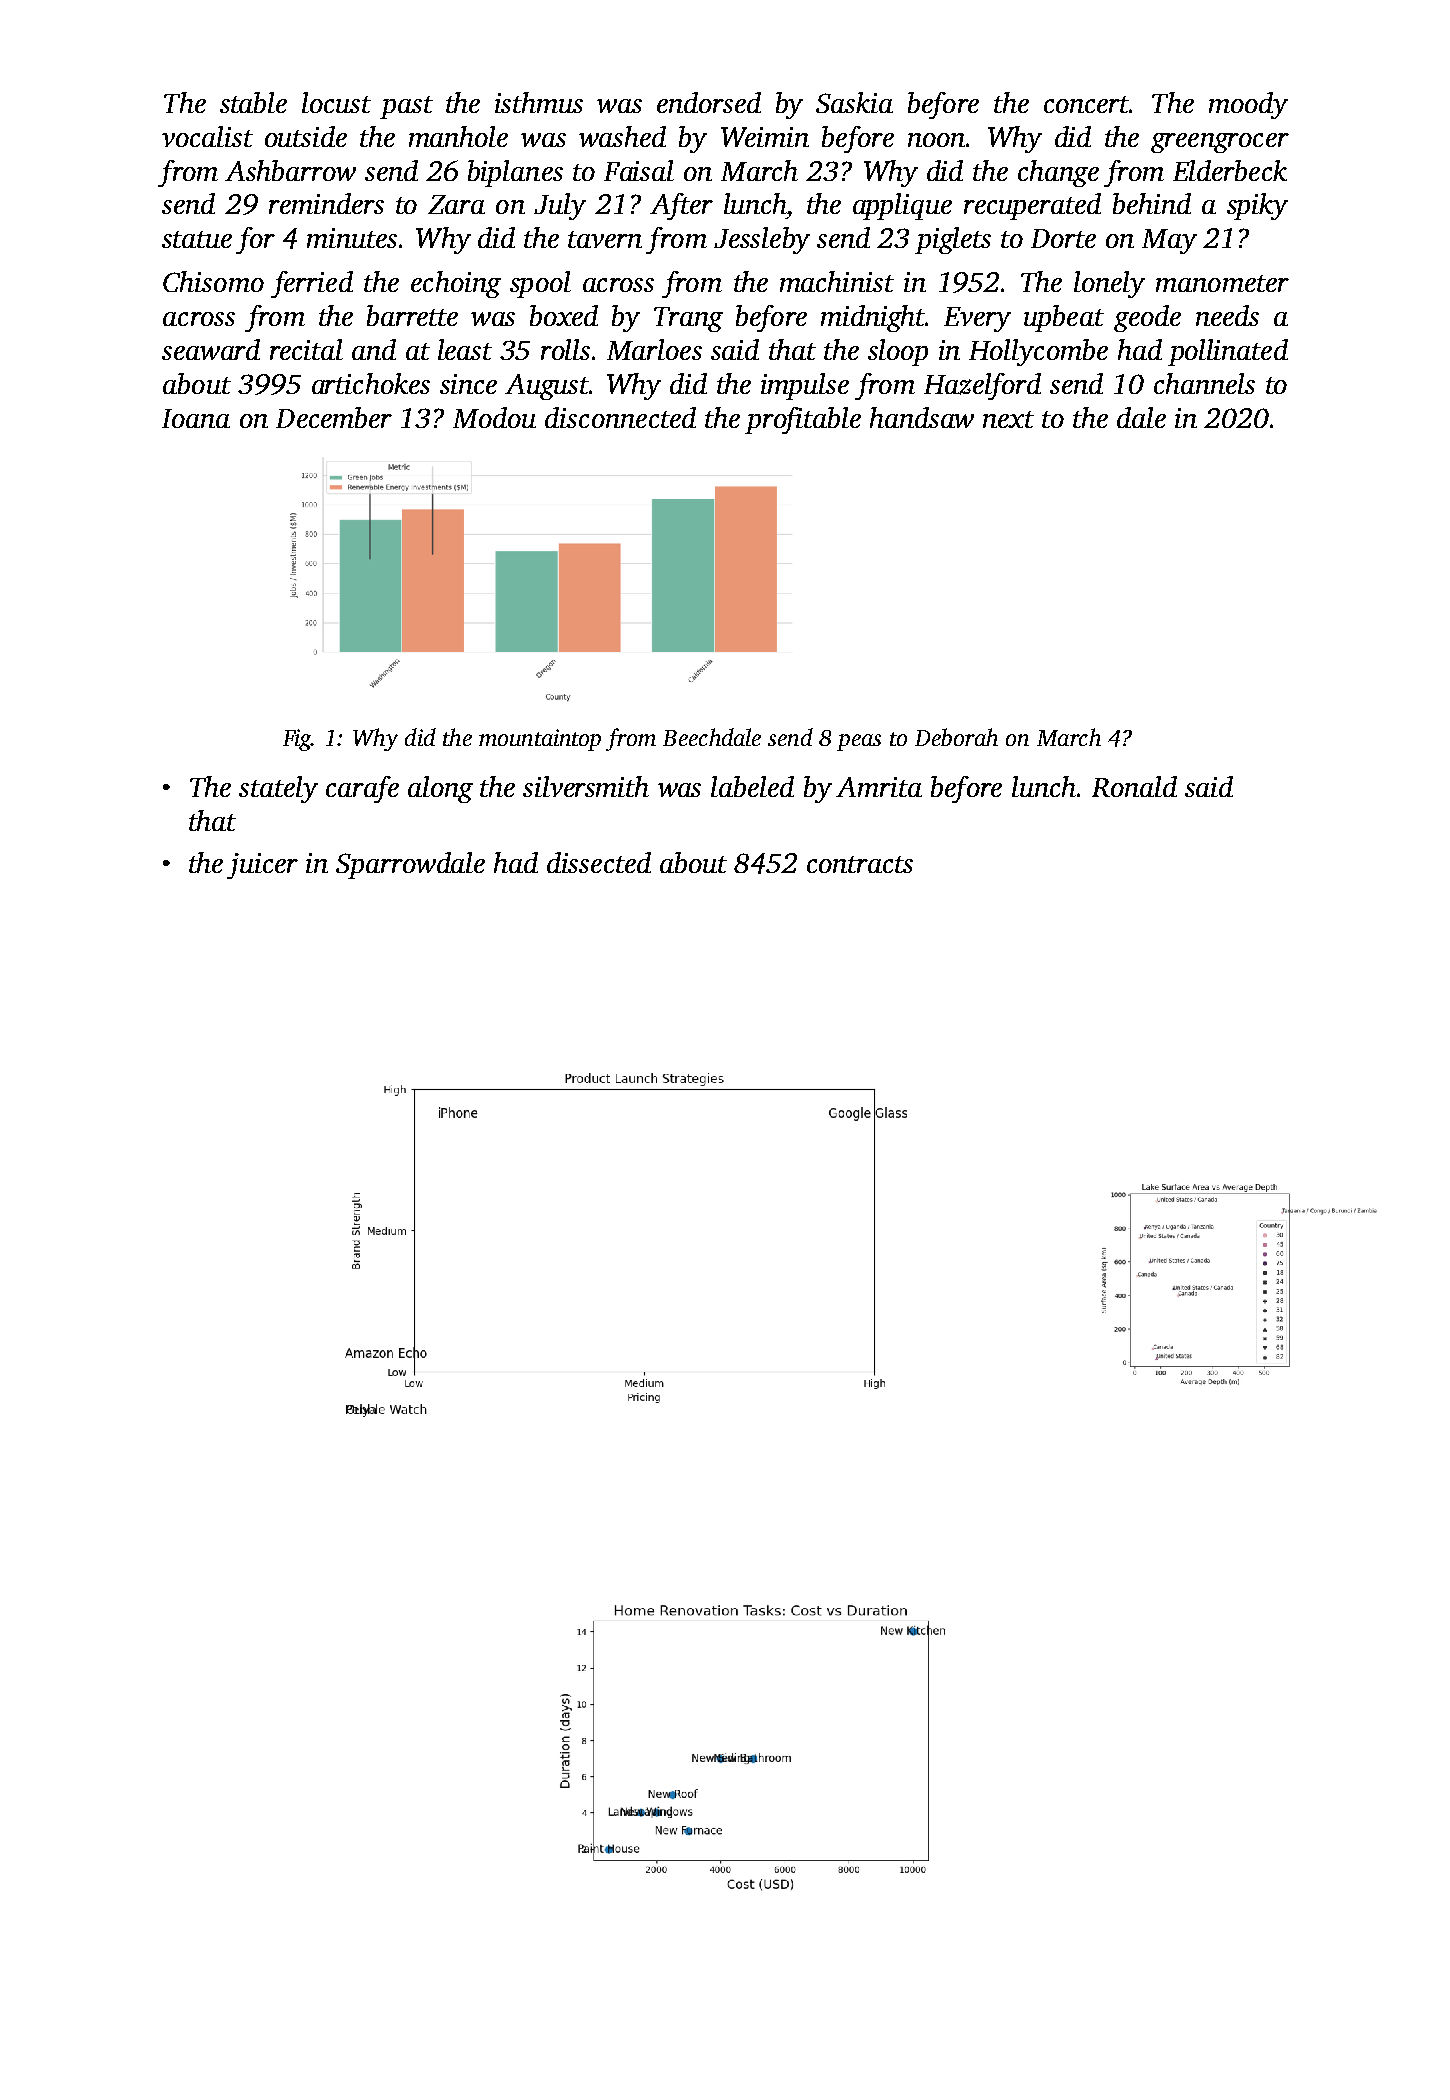 The height and width of the document is (2100, 1450). I want to click on stable, so click(253, 102).
